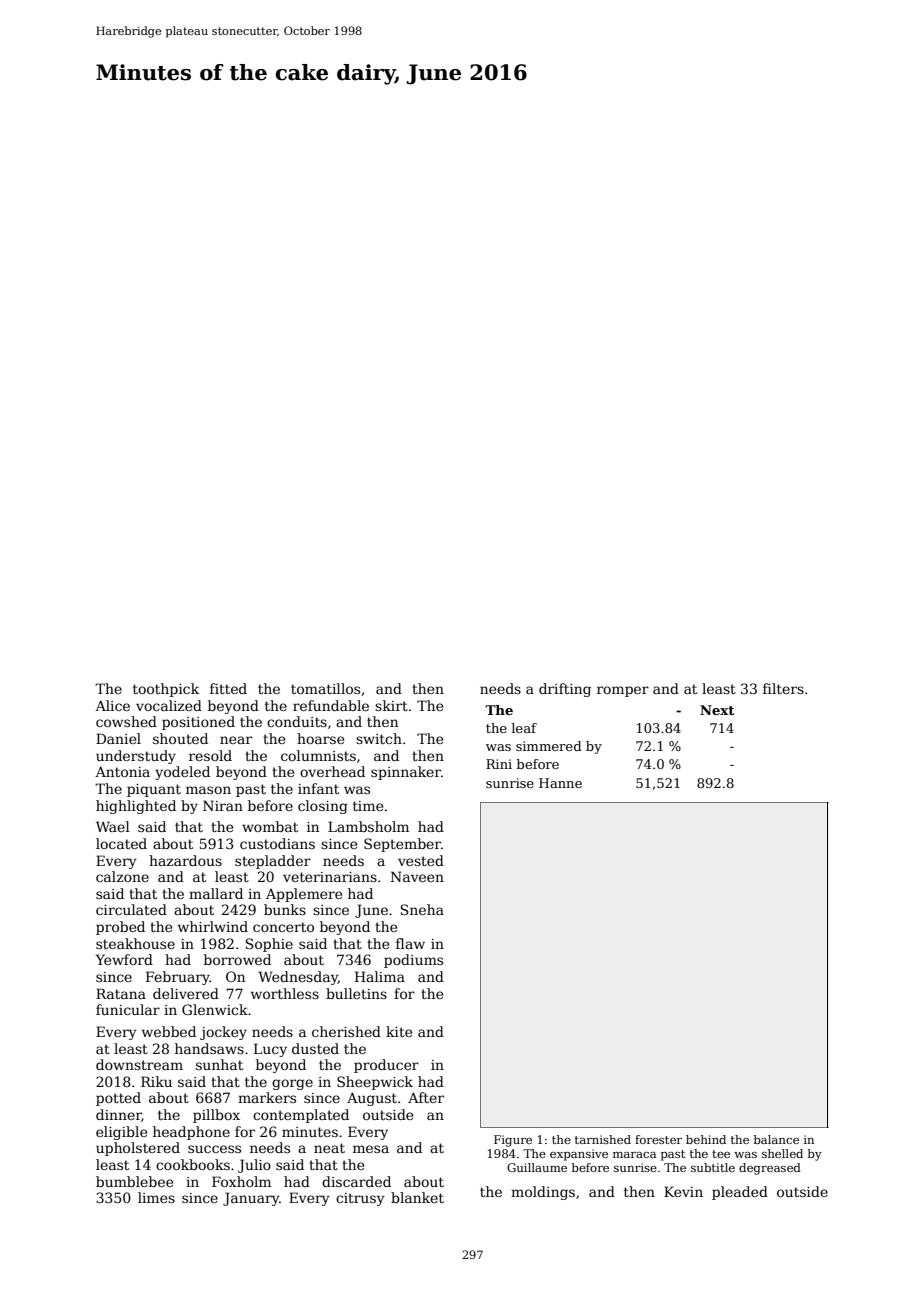 The width and height of the screenshot is (924, 1308). What do you see at coordinates (136, 757) in the screenshot?
I see `understudy` at bounding box center [136, 757].
